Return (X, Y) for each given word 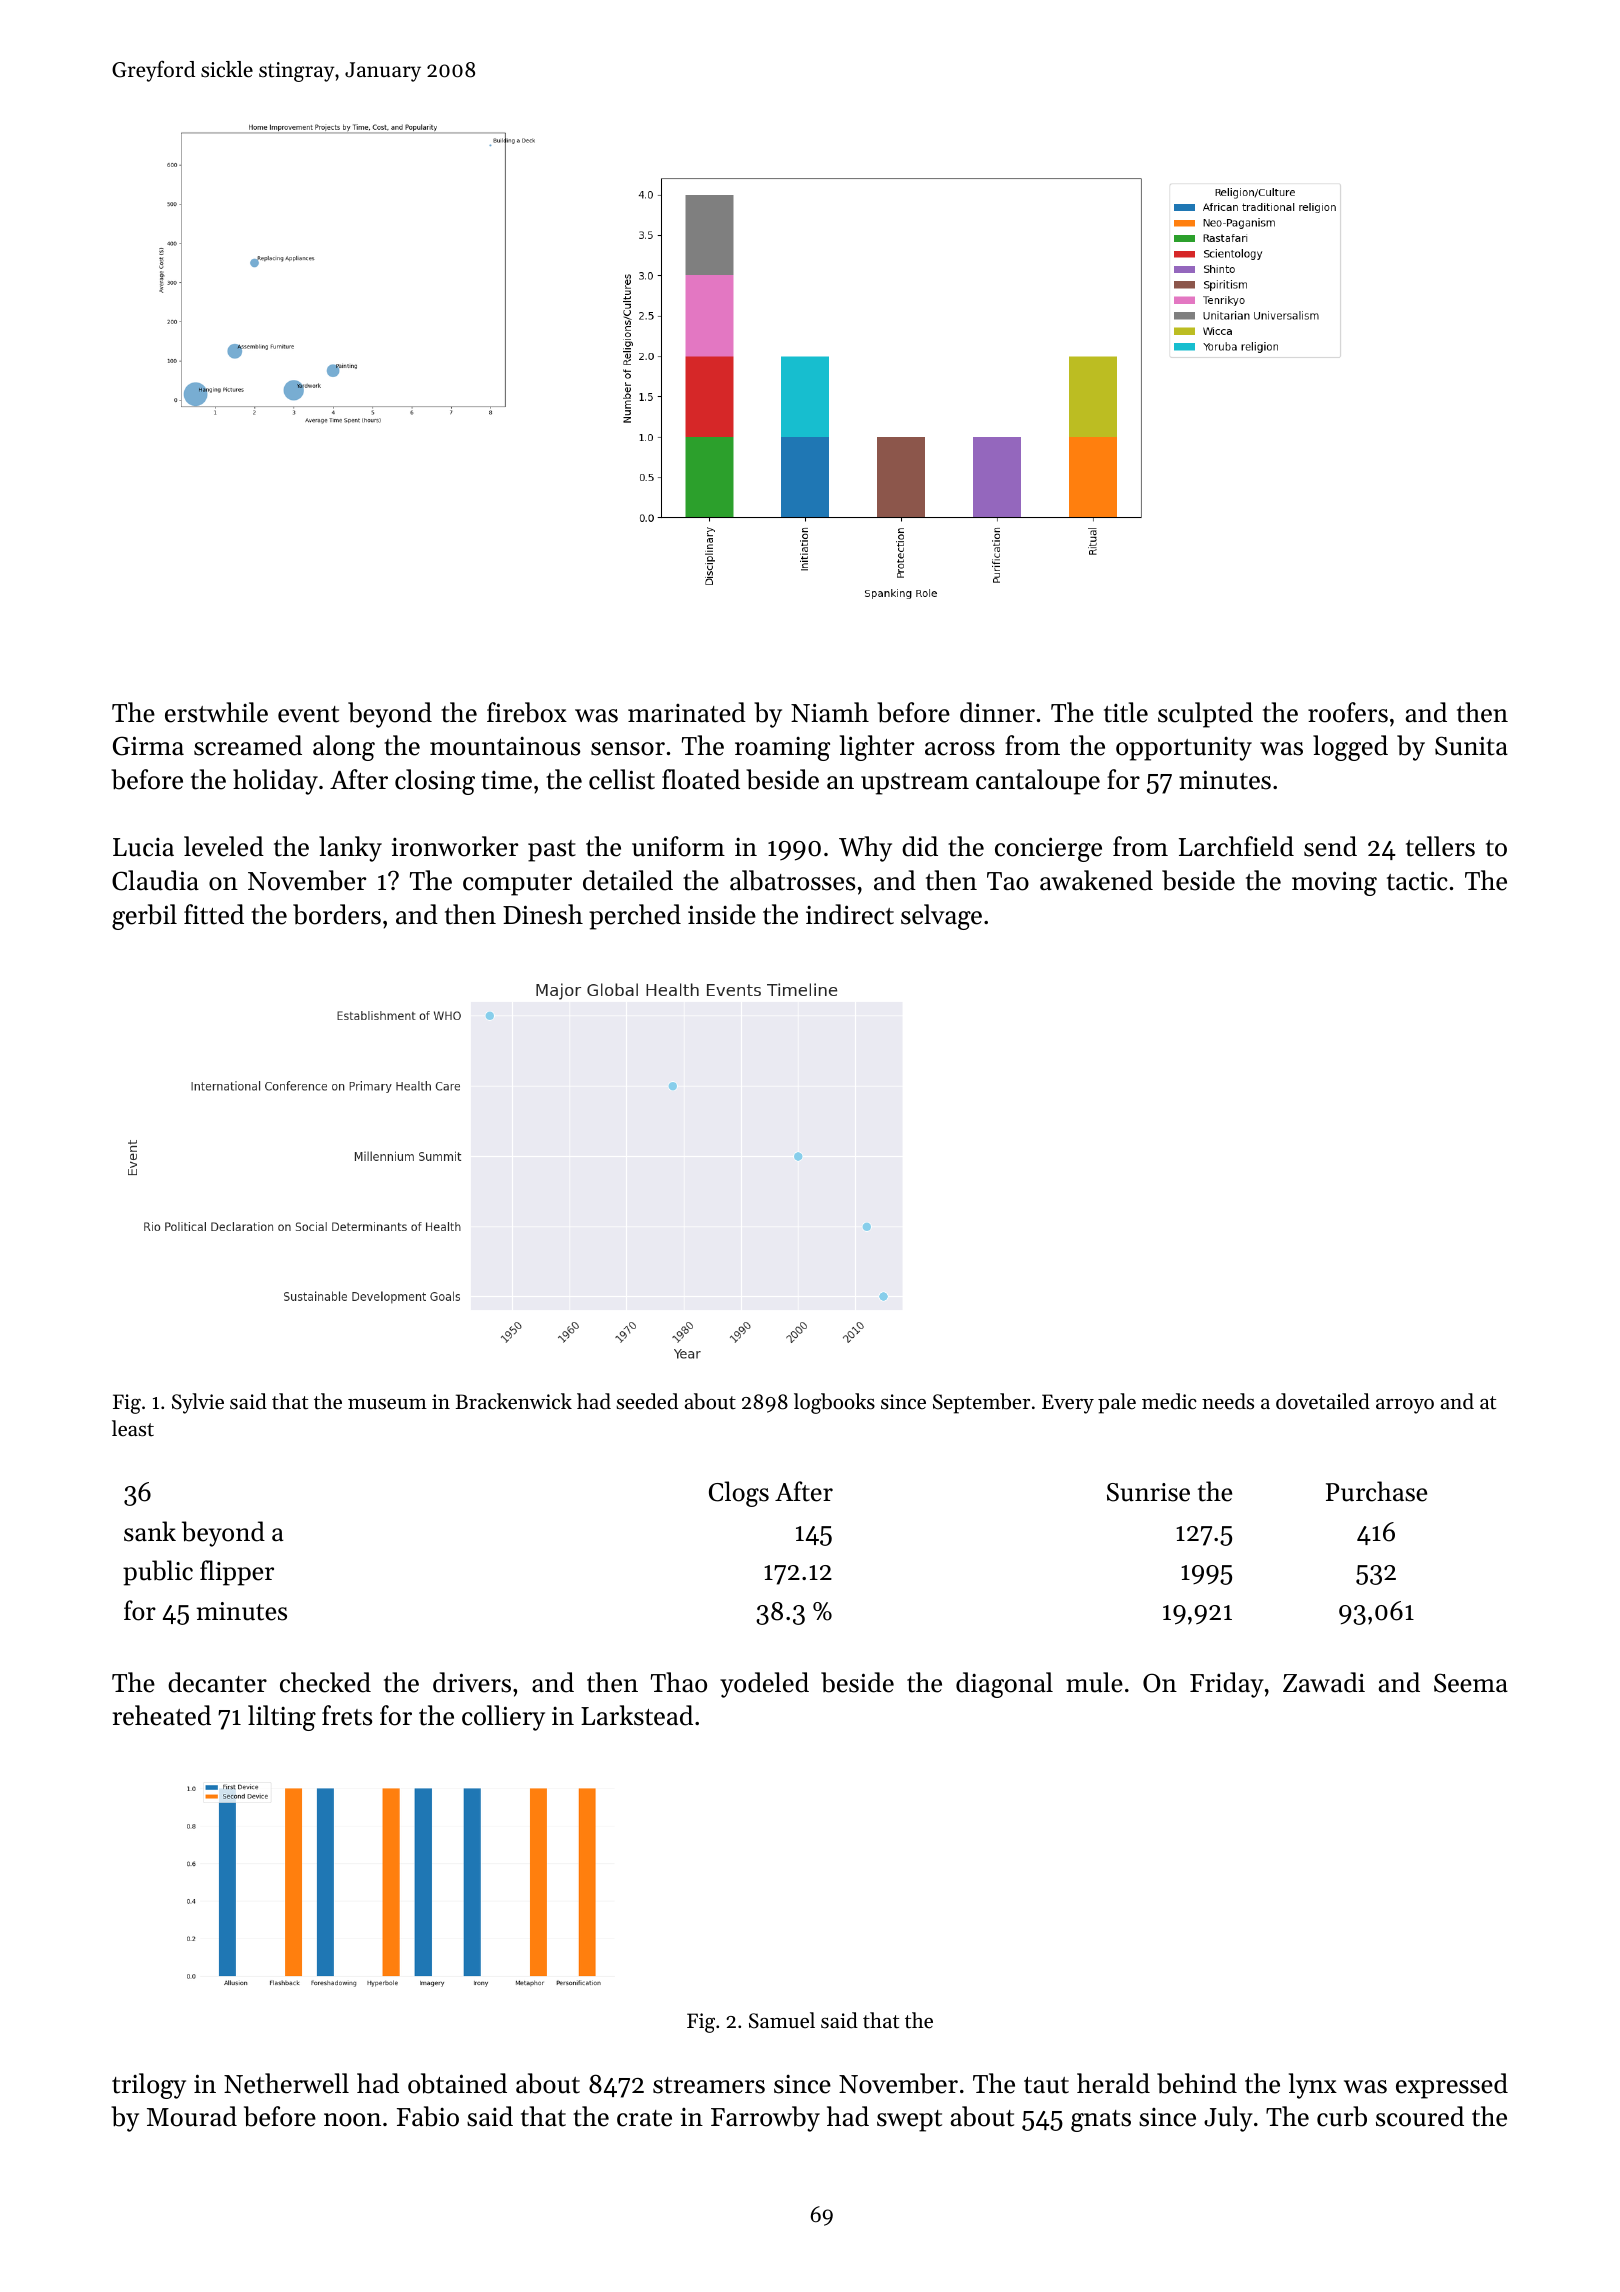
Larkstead (637, 1715)
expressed (1452, 2086)
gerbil (144, 917)
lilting (282, 1718)
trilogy (149, 2086)
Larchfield (1236, 846)
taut (1046, 2085)
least (133, 1428)
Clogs (739, 1494)
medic (1169, 1401)
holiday (275, 782)
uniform (678, 846)
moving (1334, 883)
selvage (941, 917)
